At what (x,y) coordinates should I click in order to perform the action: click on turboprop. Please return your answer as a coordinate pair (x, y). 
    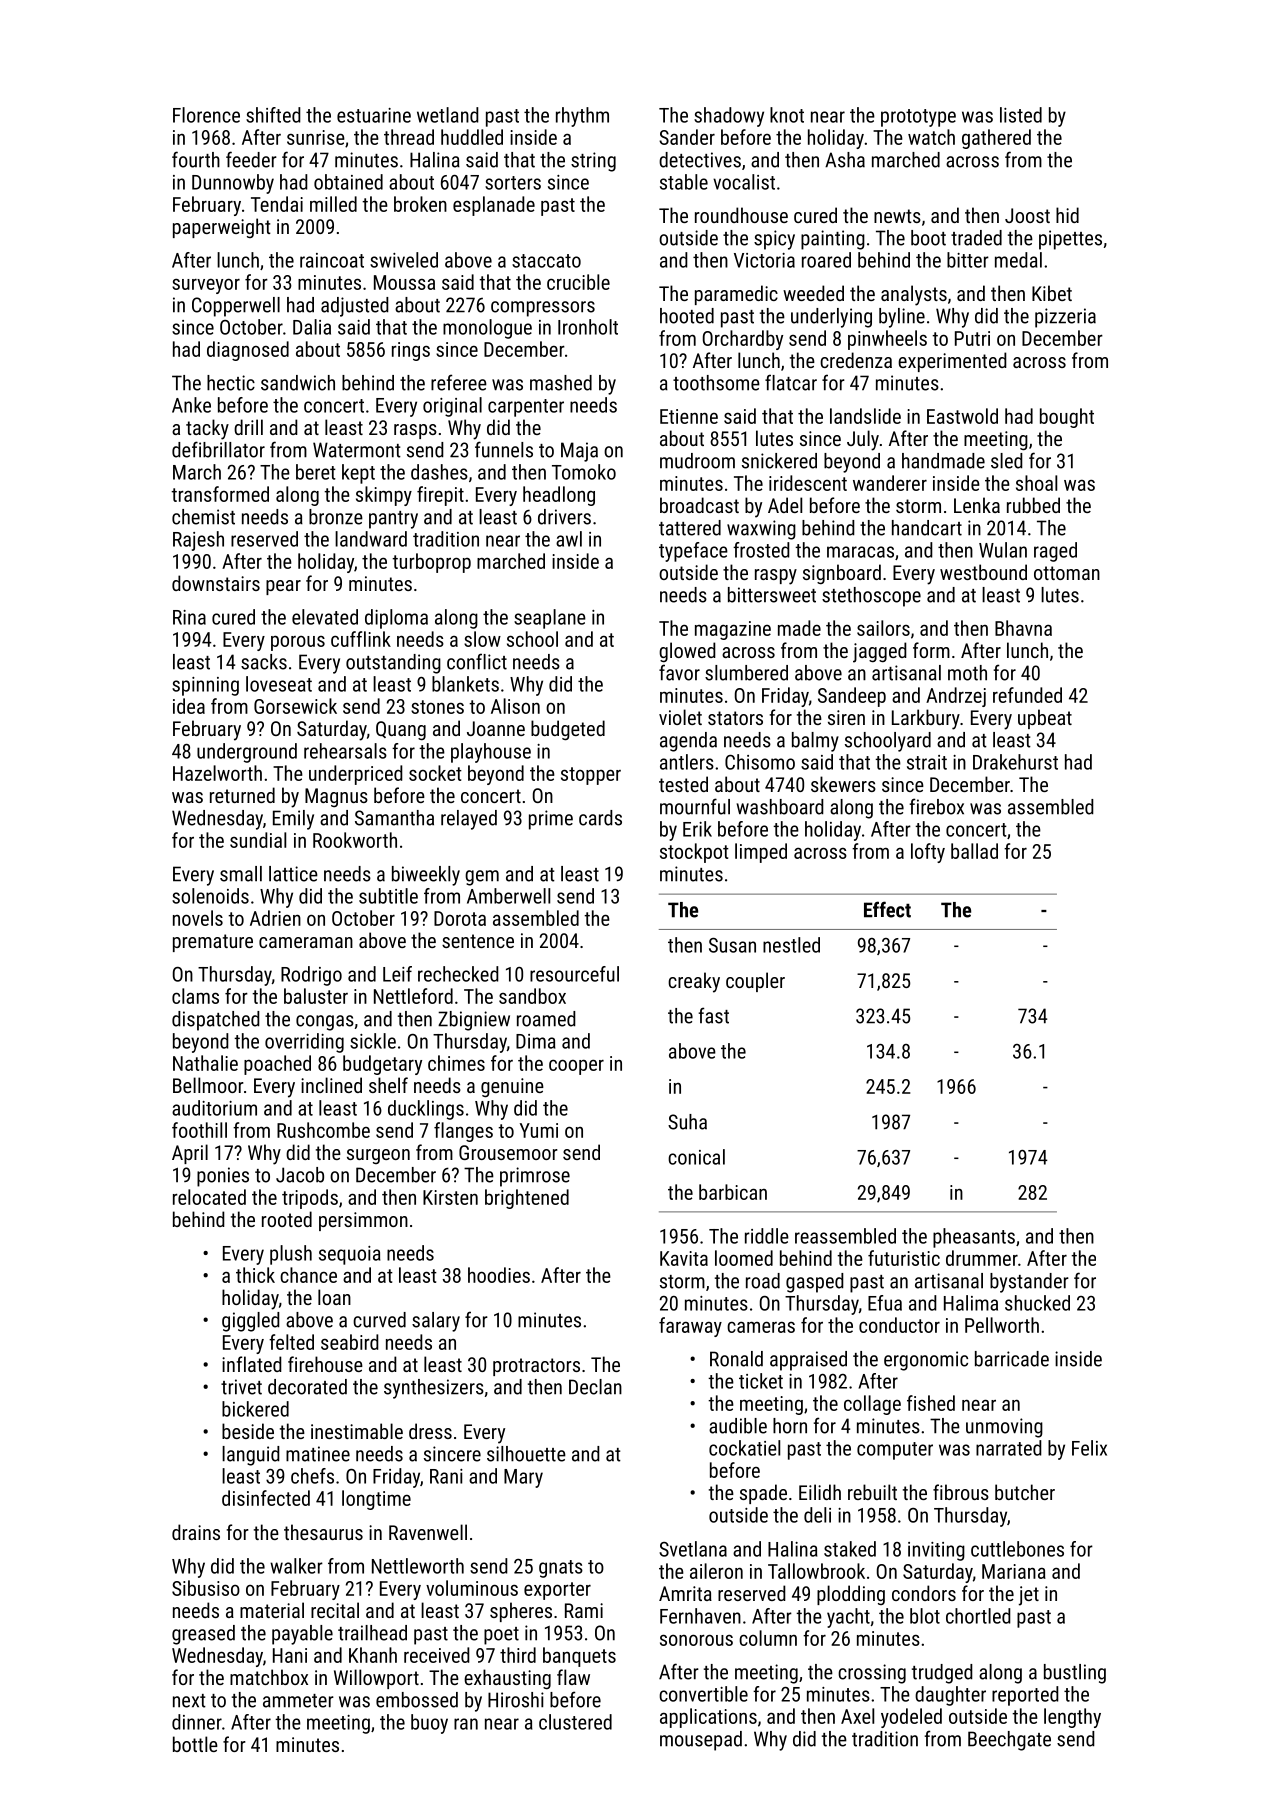
    Looking at the image, I should click on (431, 563).
